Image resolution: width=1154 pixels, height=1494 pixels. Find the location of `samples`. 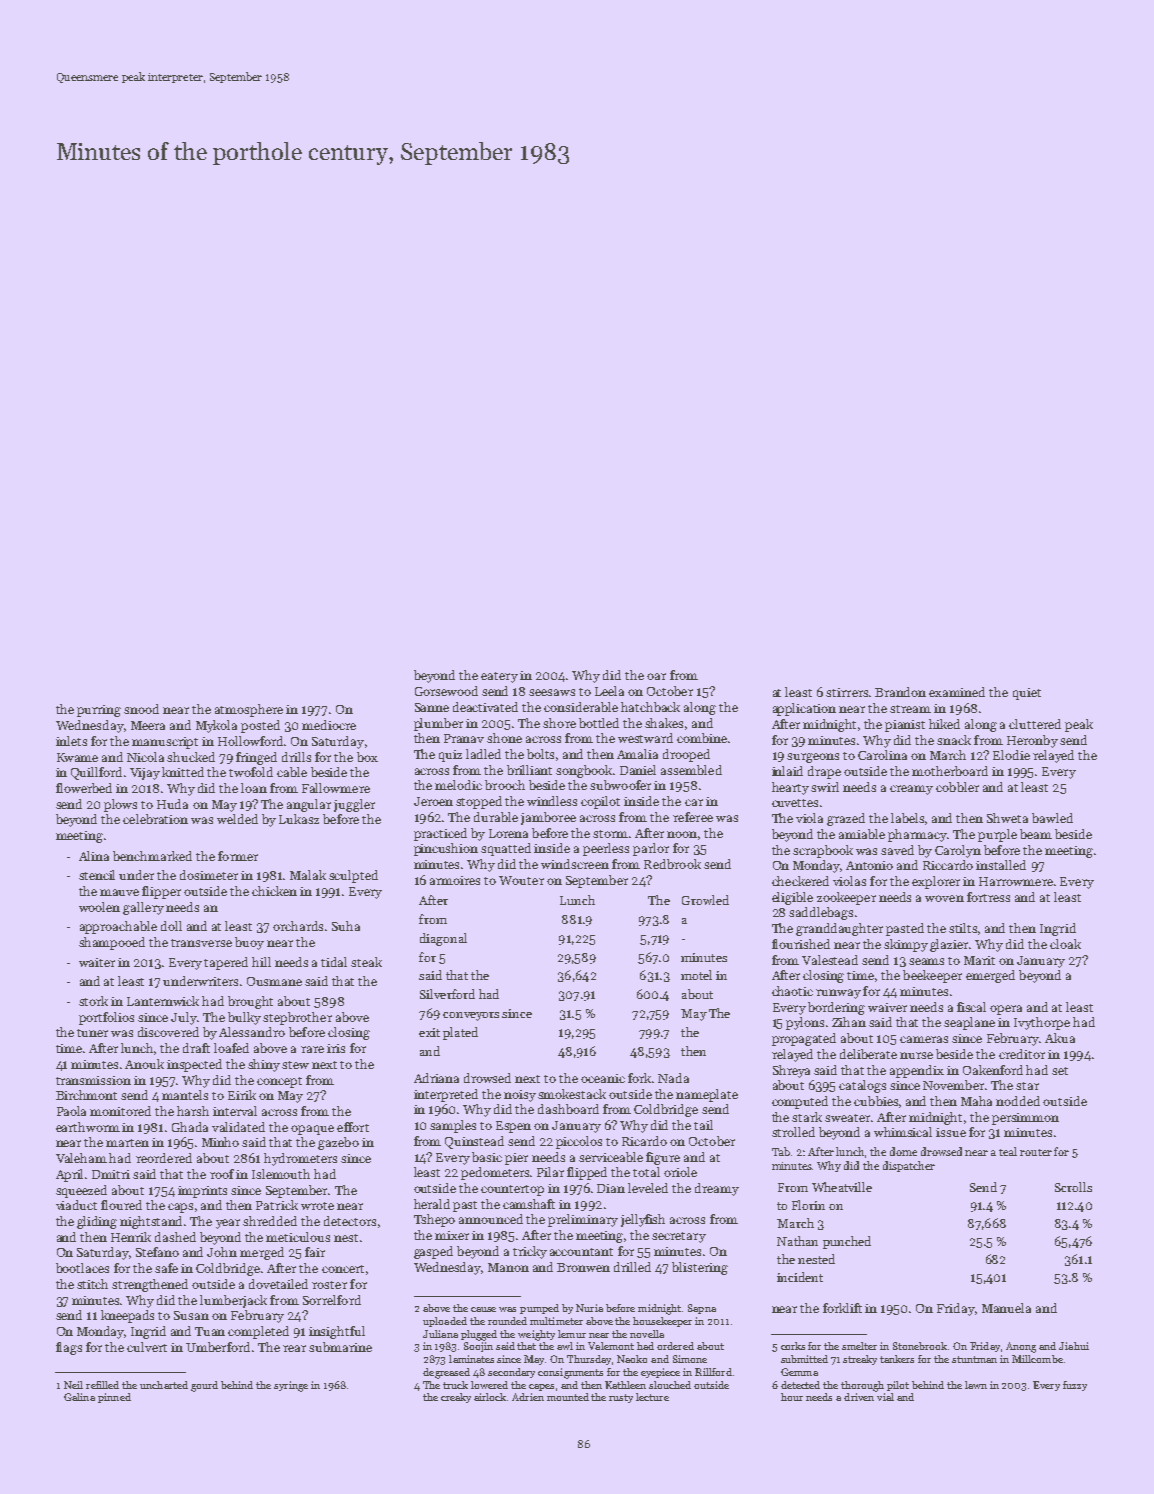

samples is located at coordinates (453, 1126).
